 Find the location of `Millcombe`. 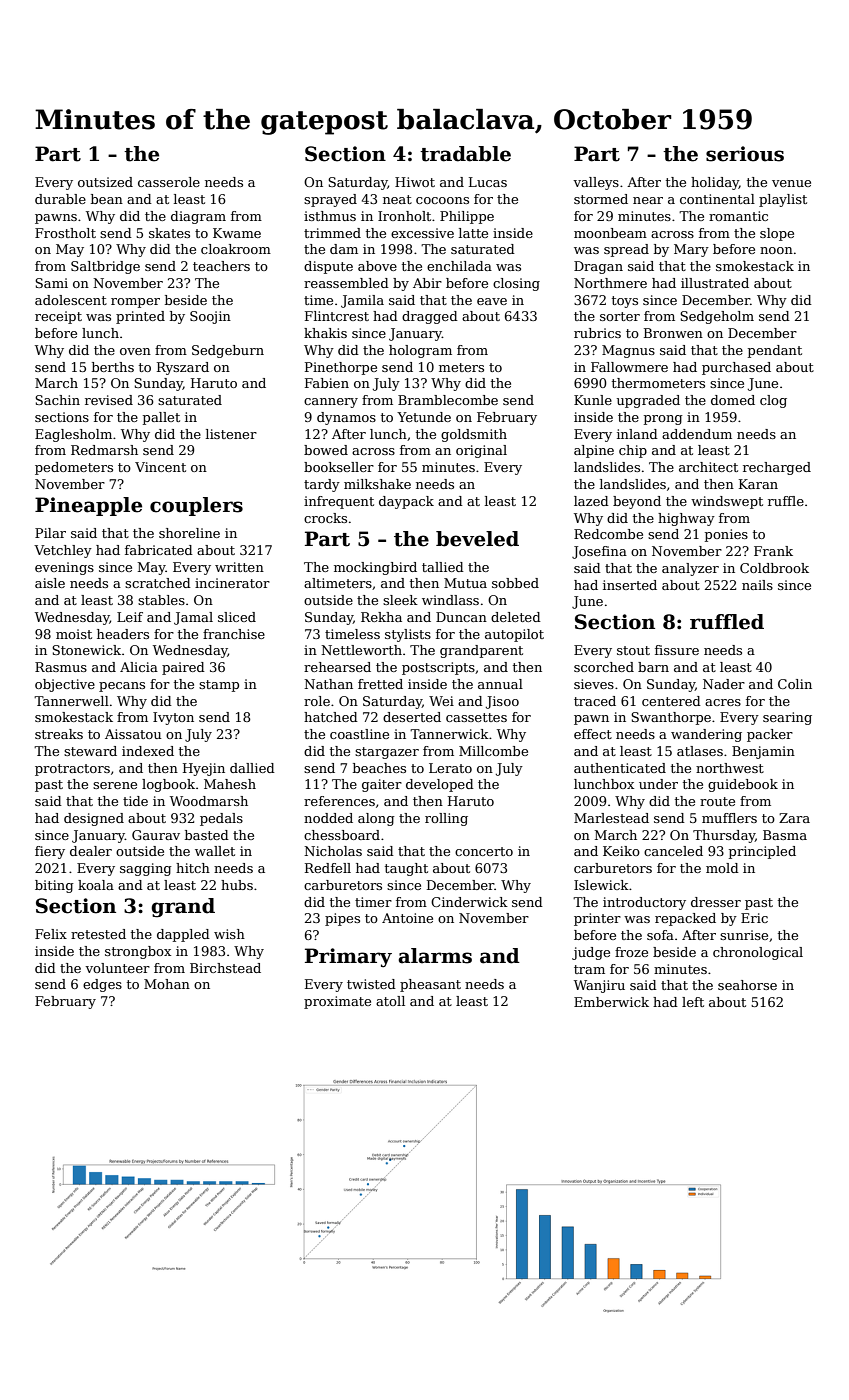

Millcombe is located at coordinates (493, 751).
